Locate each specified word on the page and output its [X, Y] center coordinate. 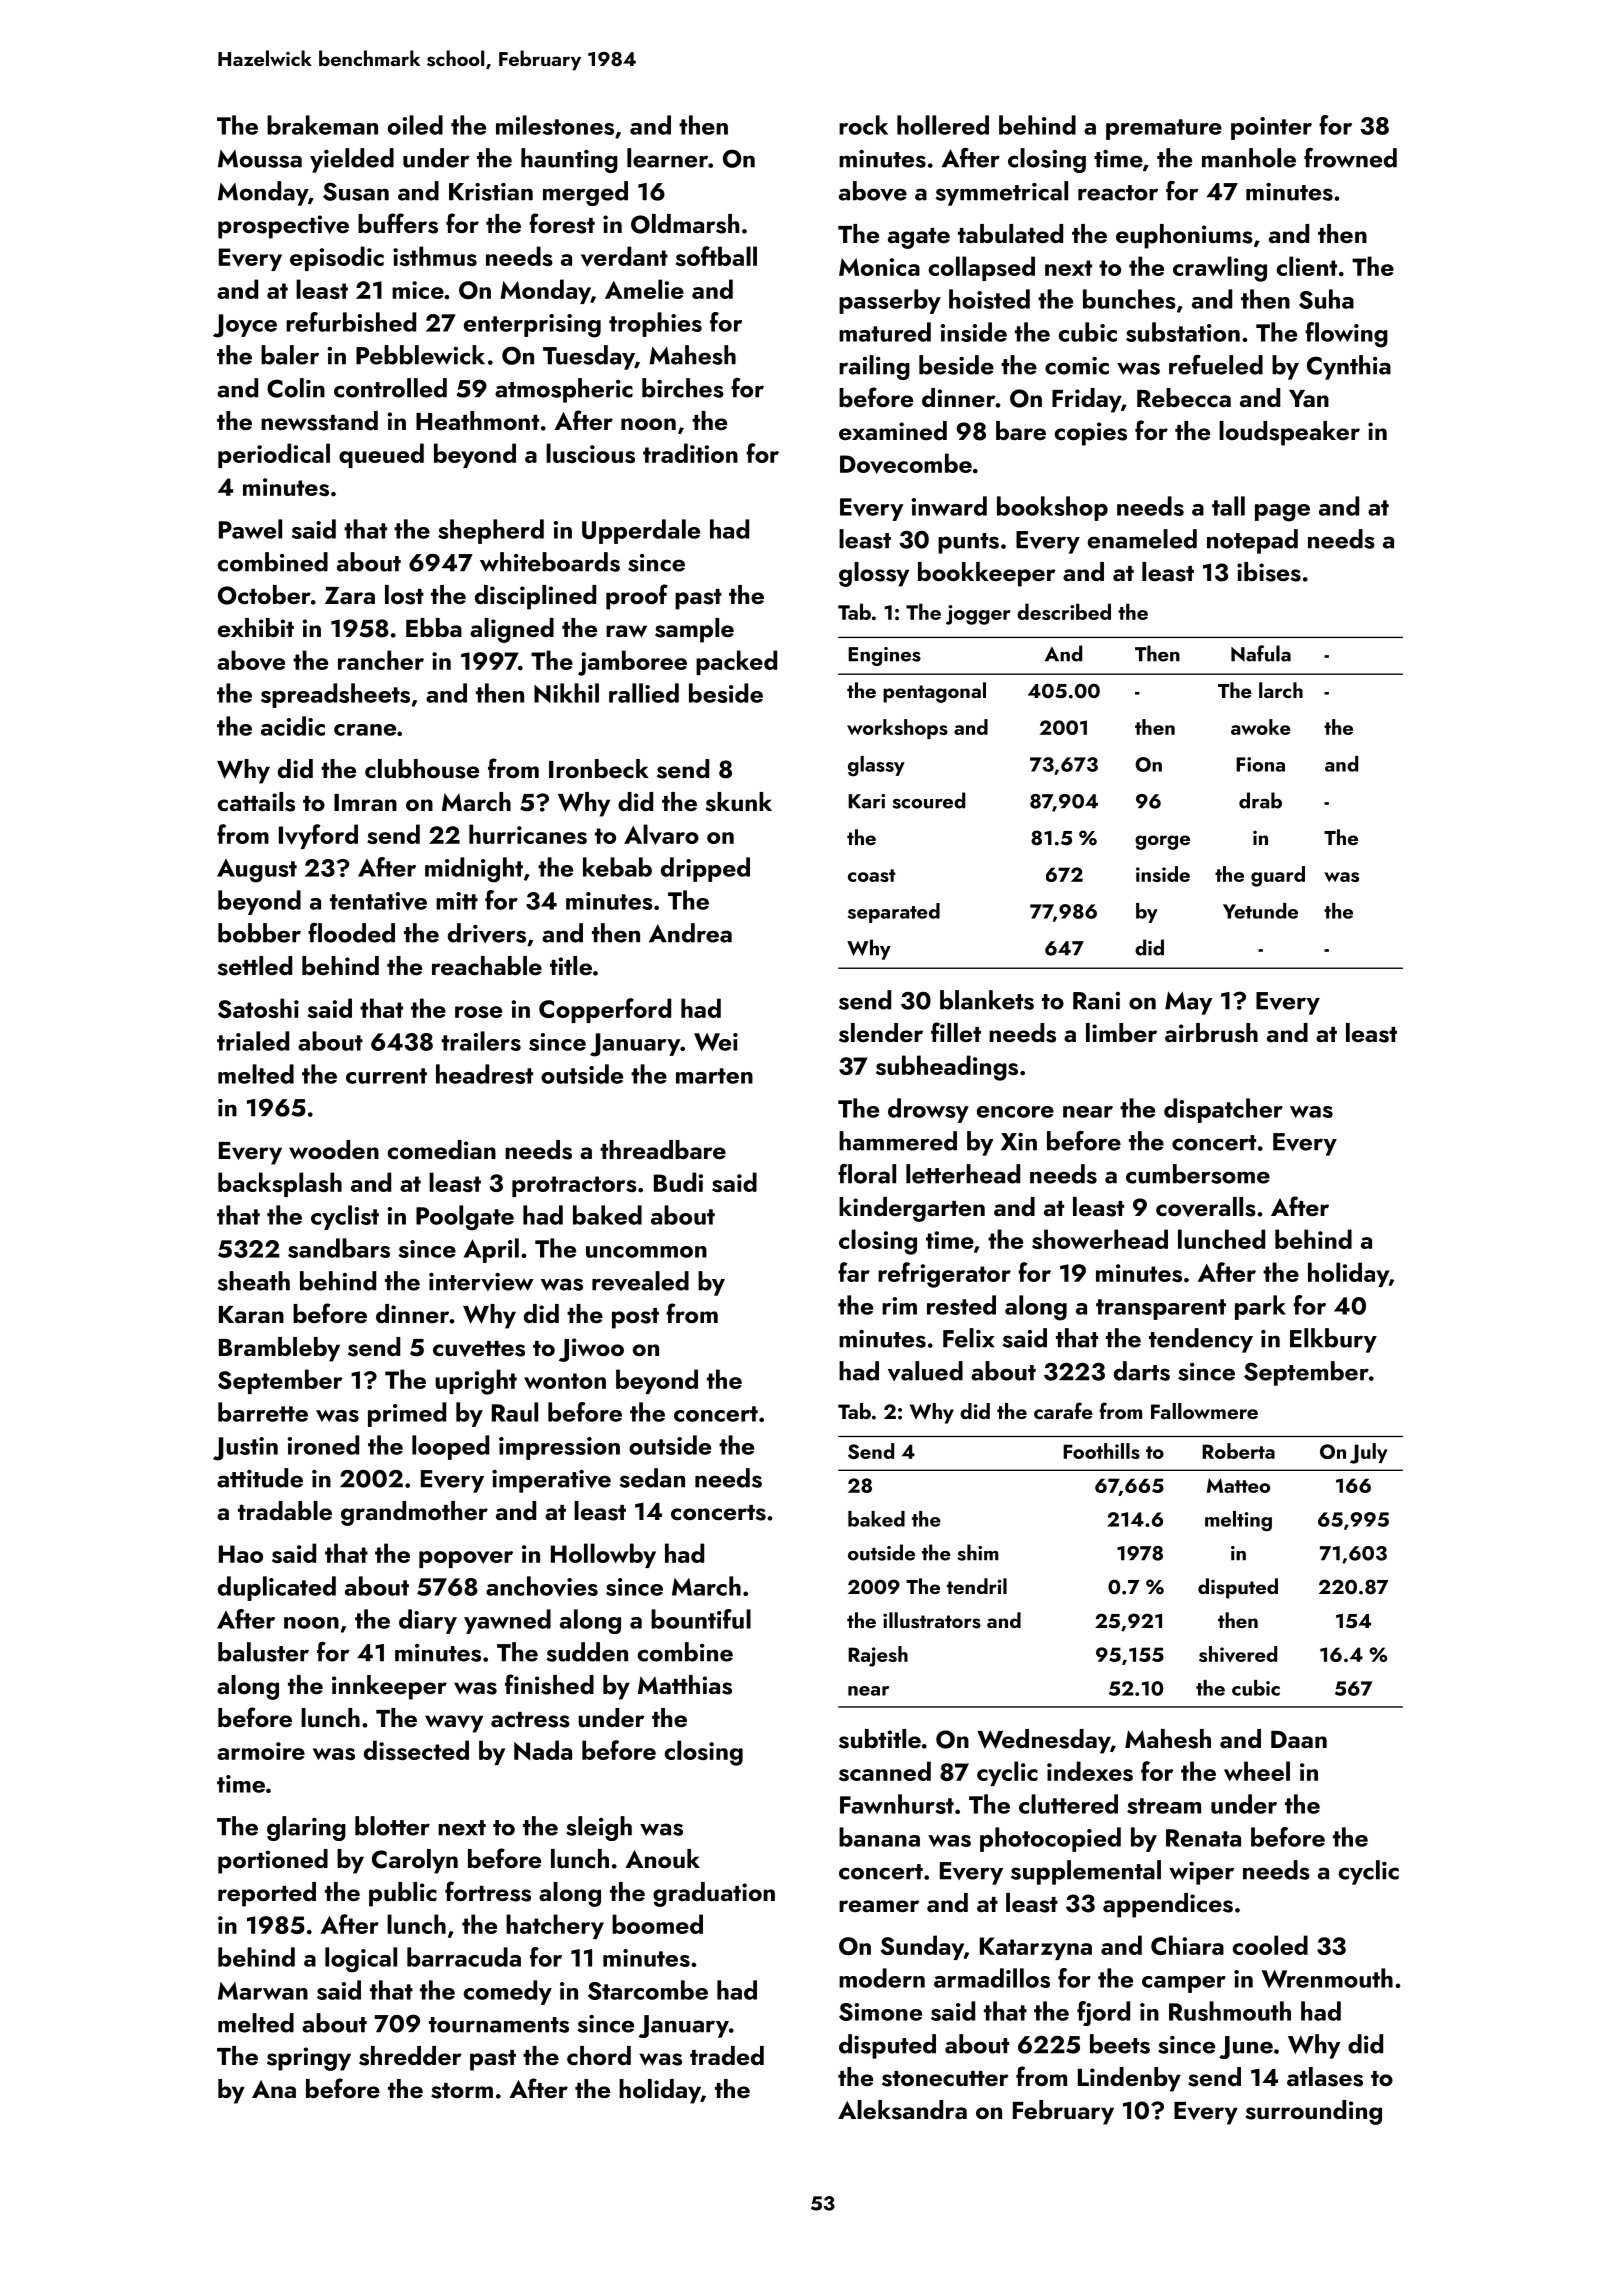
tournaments [499, 2025]
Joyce [245, 326]
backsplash [280, 1184]
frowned [1350, 158]
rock [863, 125]
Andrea [690, 933]
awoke [1261, 727]
